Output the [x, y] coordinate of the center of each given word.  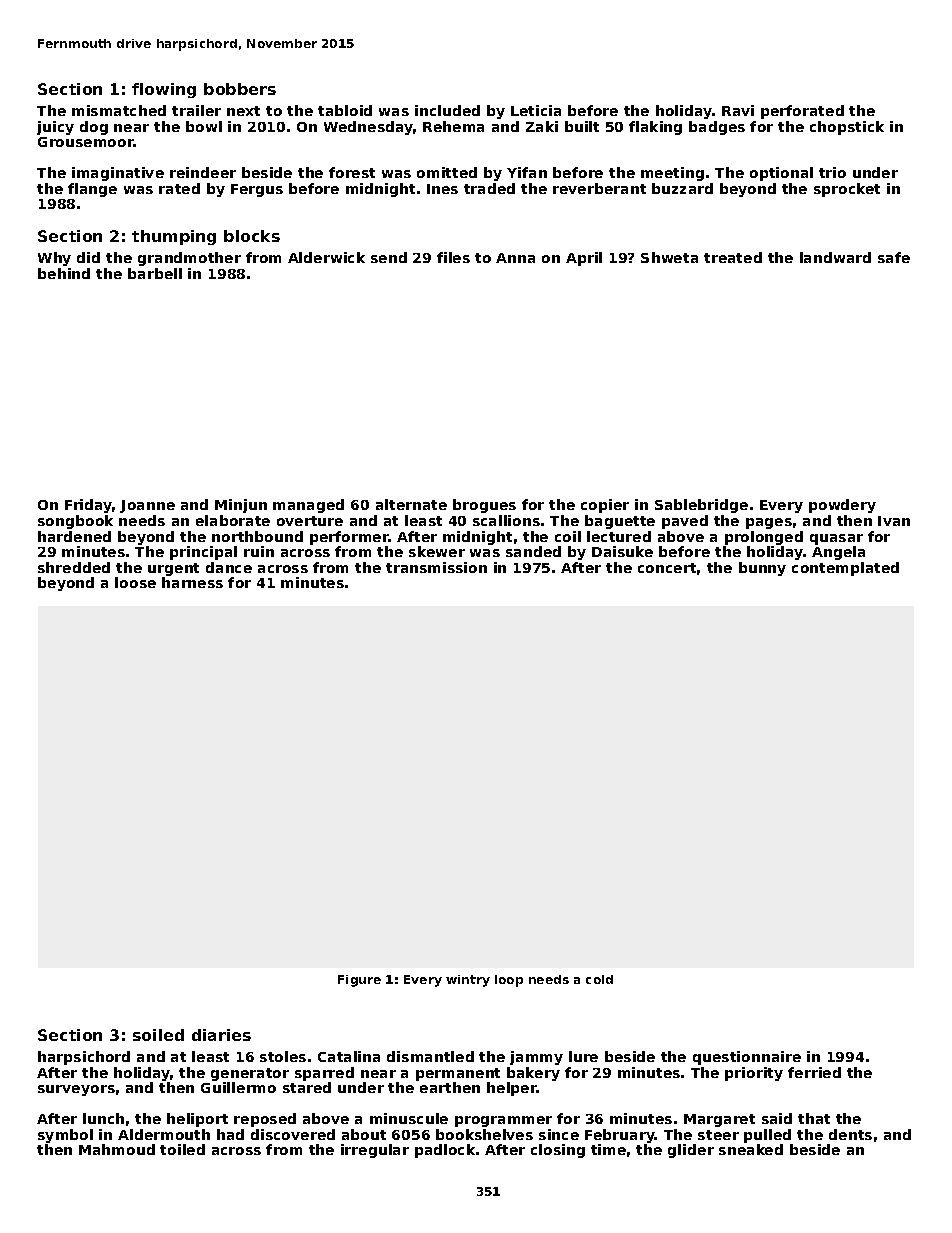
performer [349, 538]
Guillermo [238, 1087]
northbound [257, 536]
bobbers [240, 89]
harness [192, 582]
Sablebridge [701, 506]
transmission [436, 567]
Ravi [738, 110]
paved [685, 522]
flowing [164, 90]
